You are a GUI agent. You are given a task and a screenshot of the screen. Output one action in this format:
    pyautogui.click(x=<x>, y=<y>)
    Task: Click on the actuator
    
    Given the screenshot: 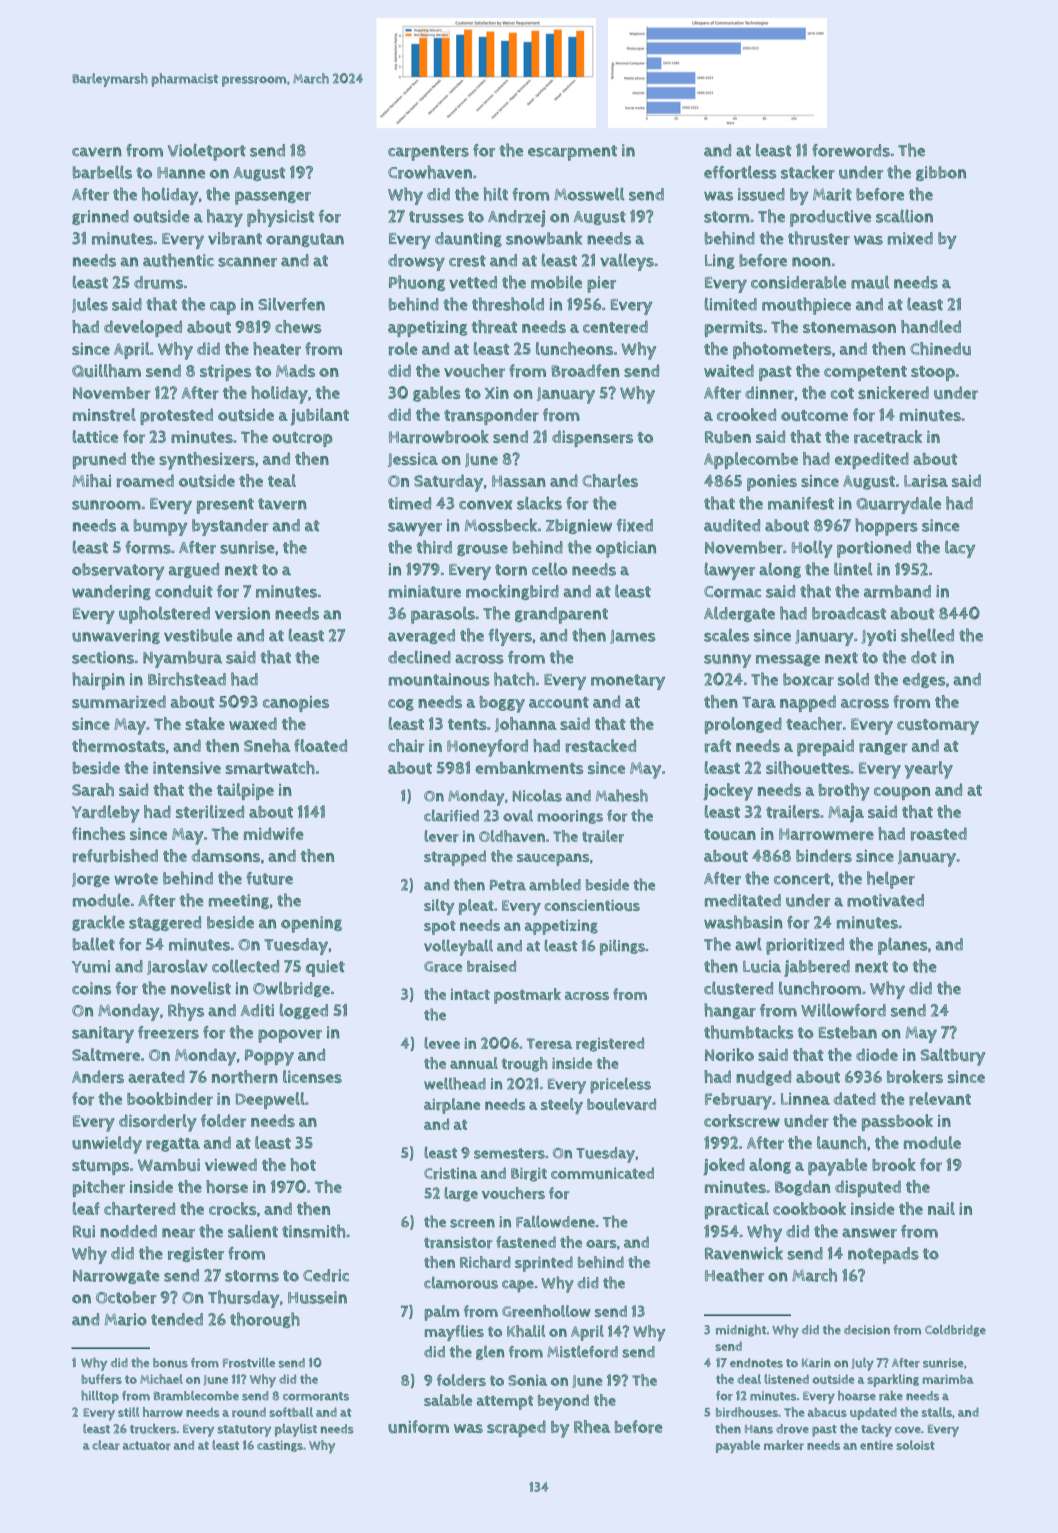 What is the action you would take?
    pyautogui.click(x=147, y=1445)
